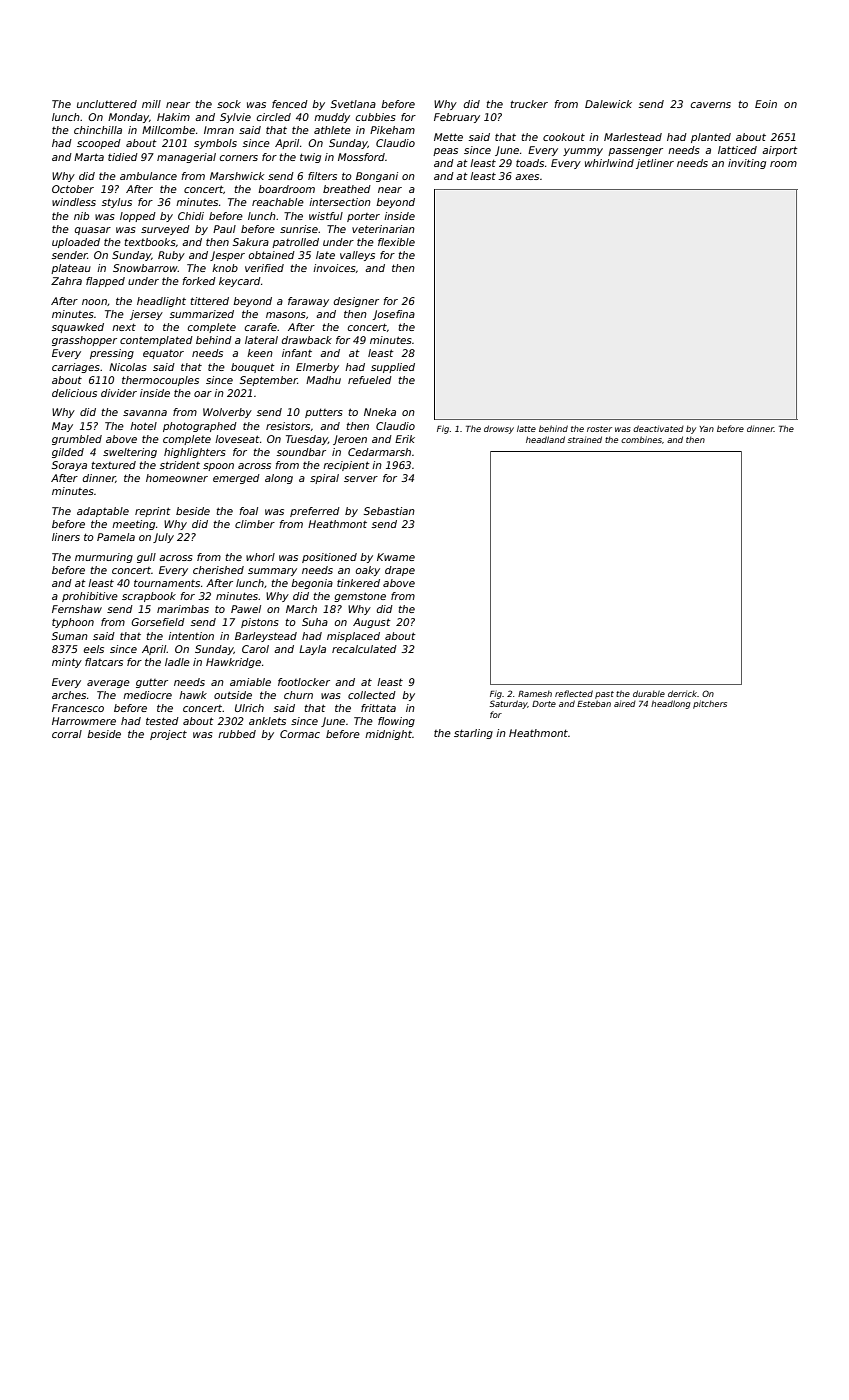 This page has height=1400, width=849. I want to click on uncluttered, so click(107, 104).
